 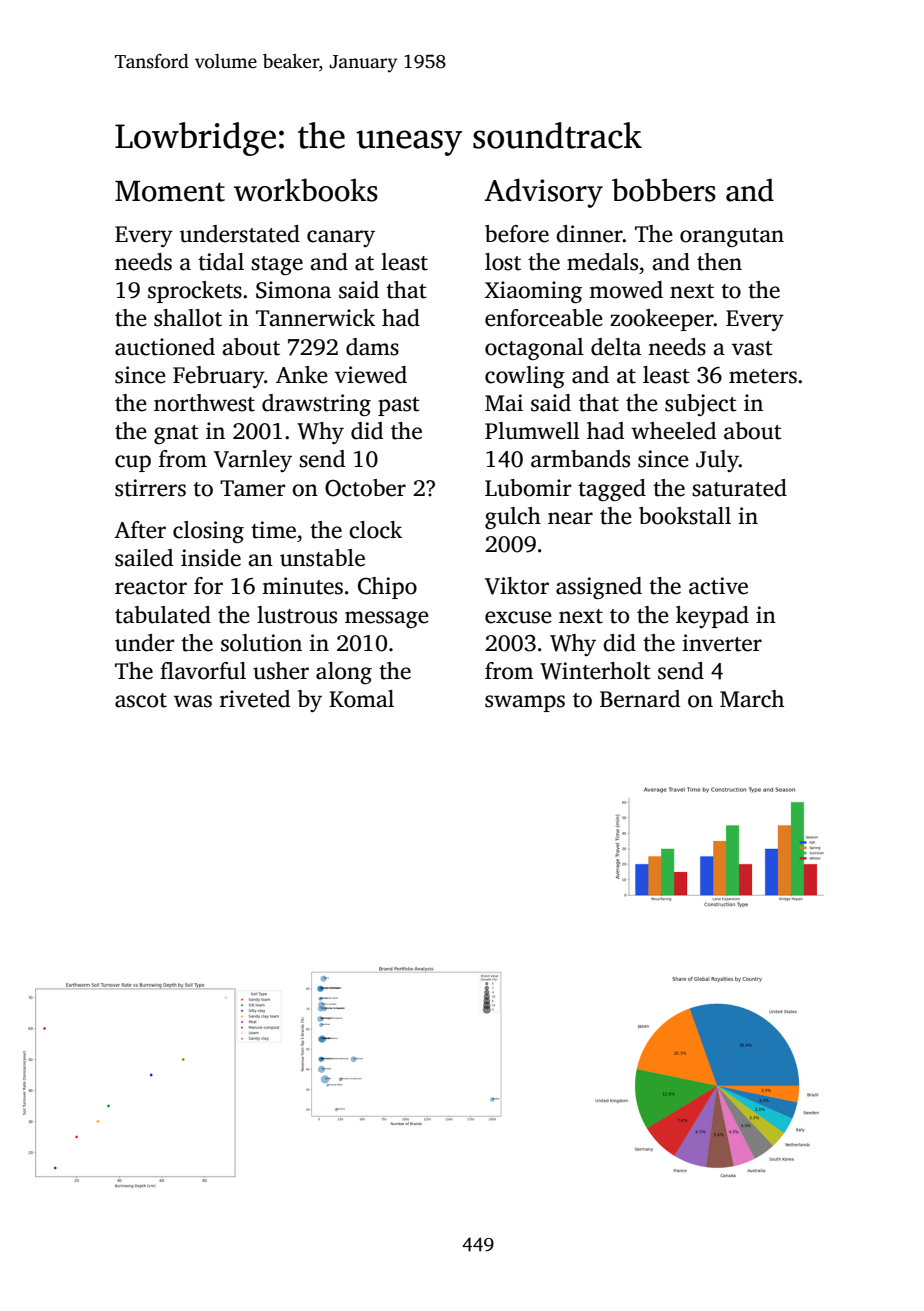 I want to click on Moment, so click(x=170, y=191).
